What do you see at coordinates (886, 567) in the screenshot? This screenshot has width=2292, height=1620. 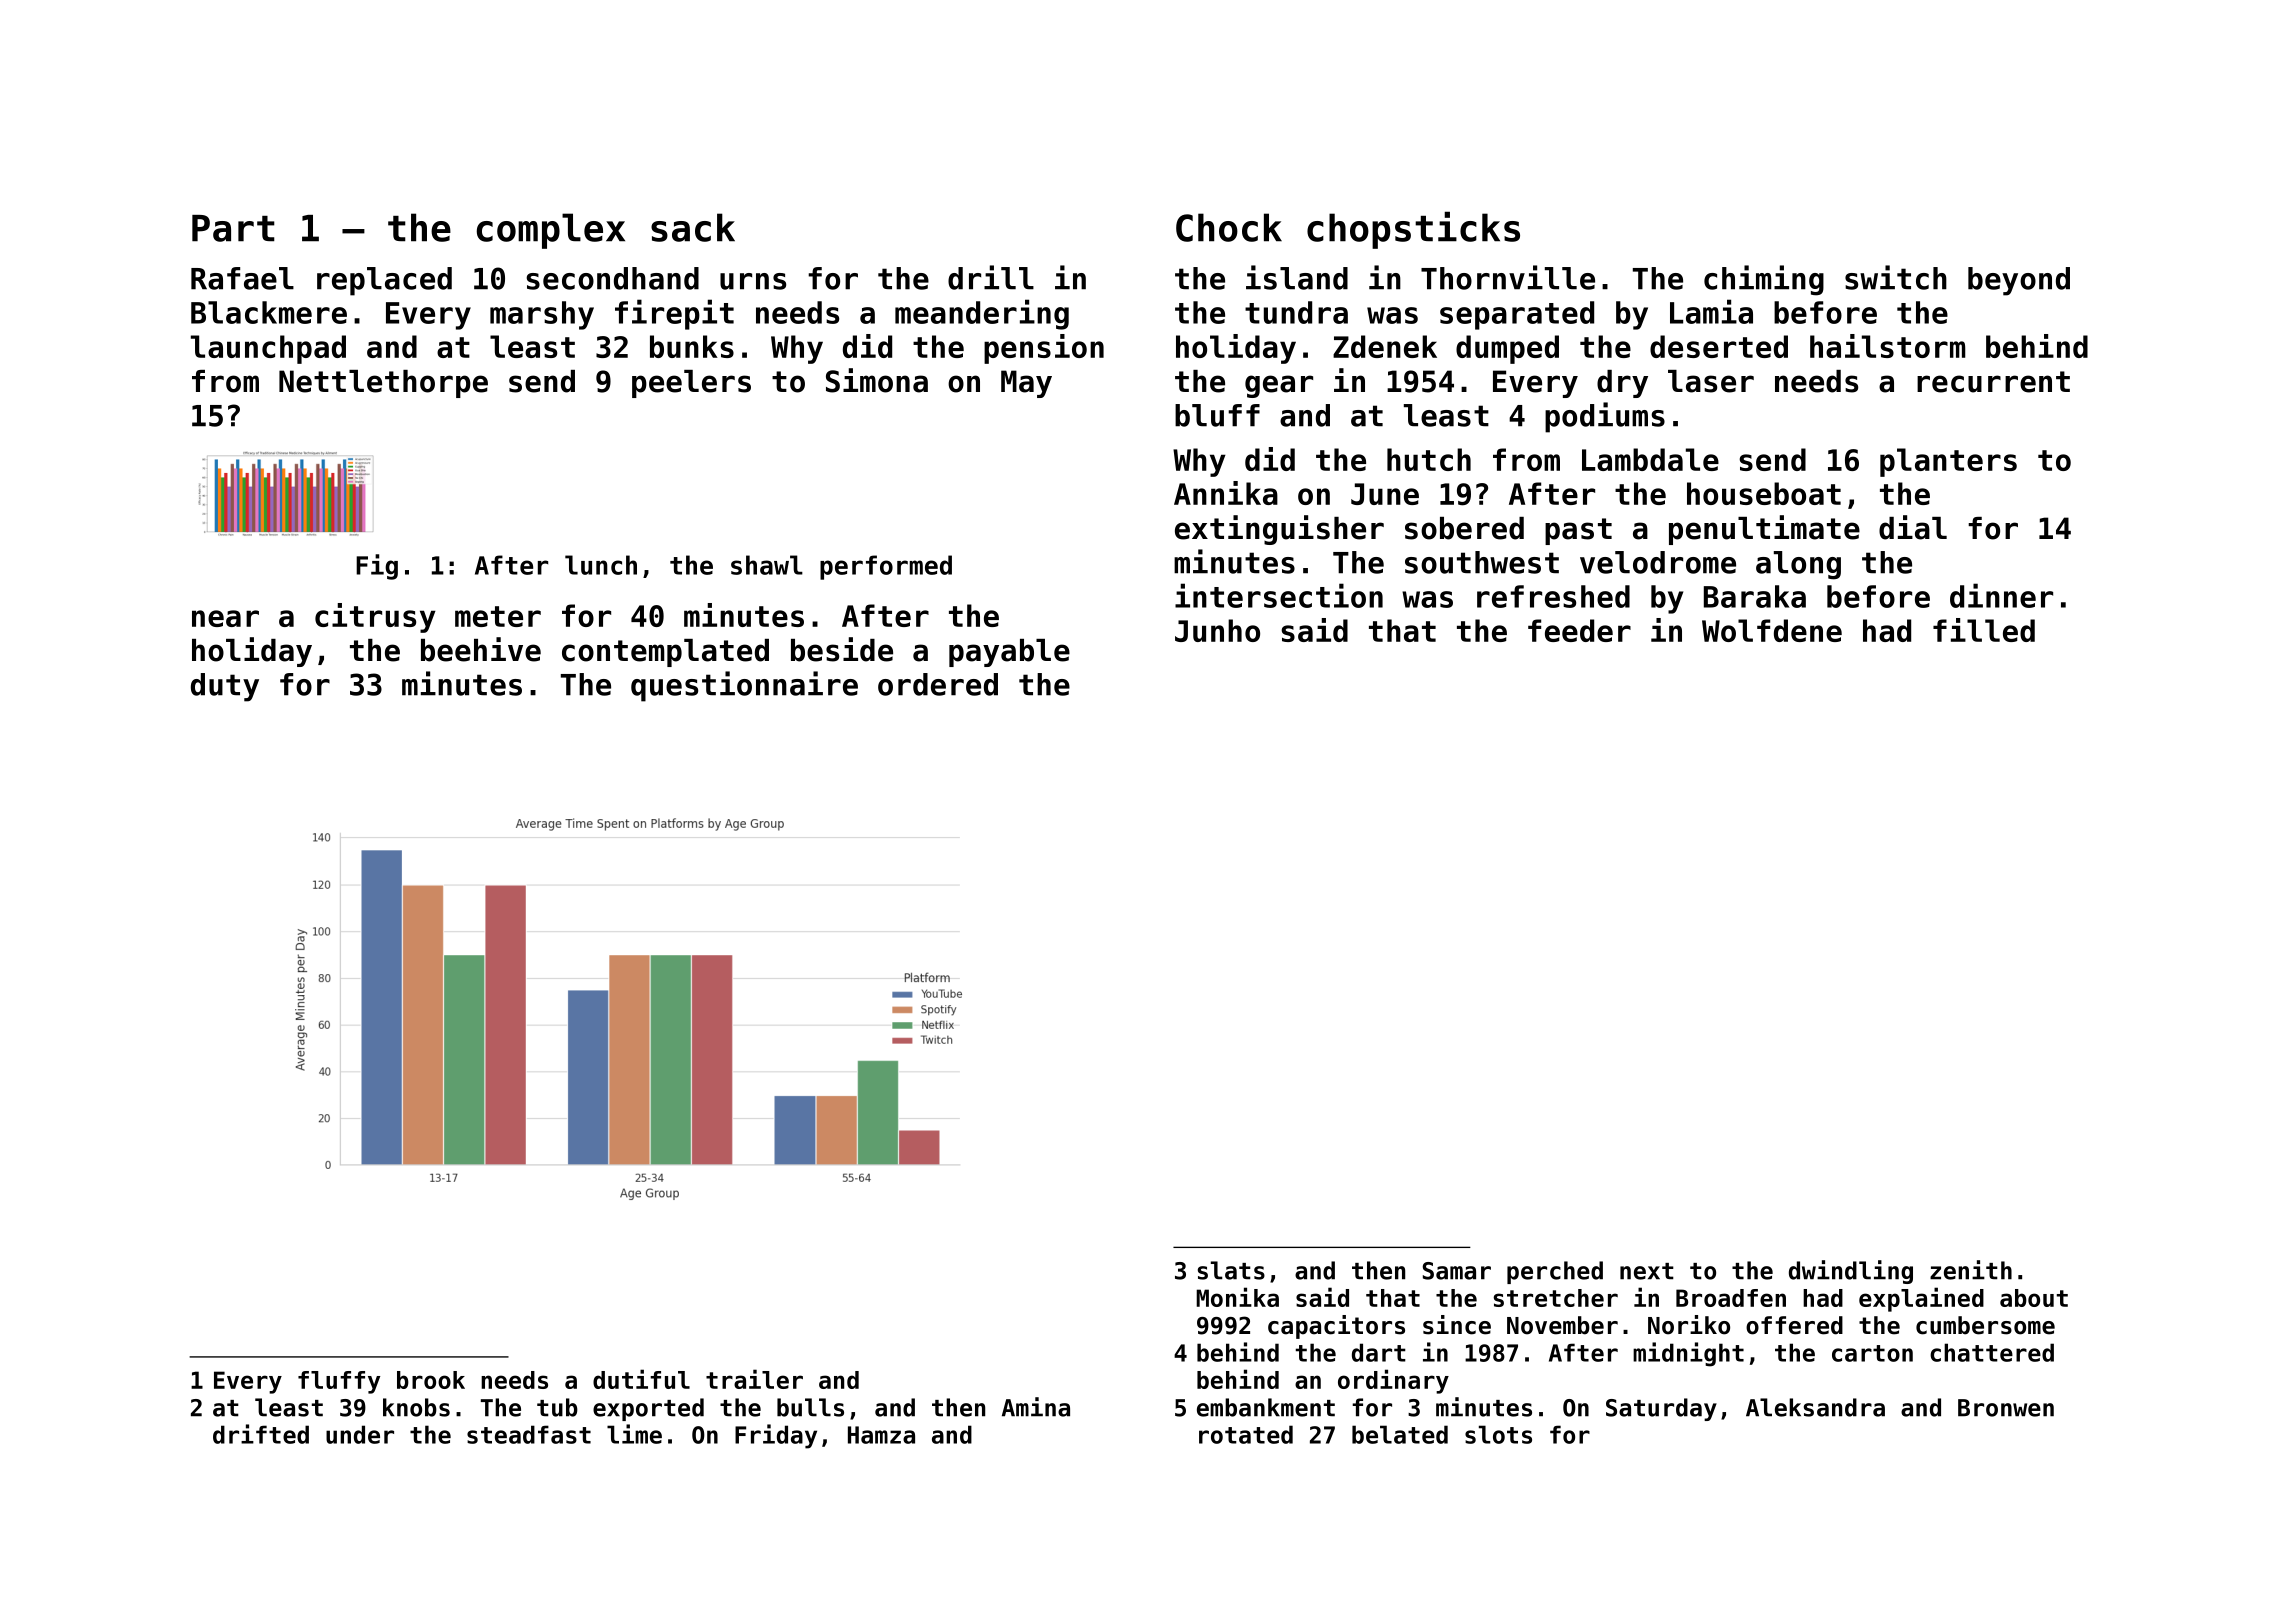 I see `performed` at bounding box center [886, 567].
